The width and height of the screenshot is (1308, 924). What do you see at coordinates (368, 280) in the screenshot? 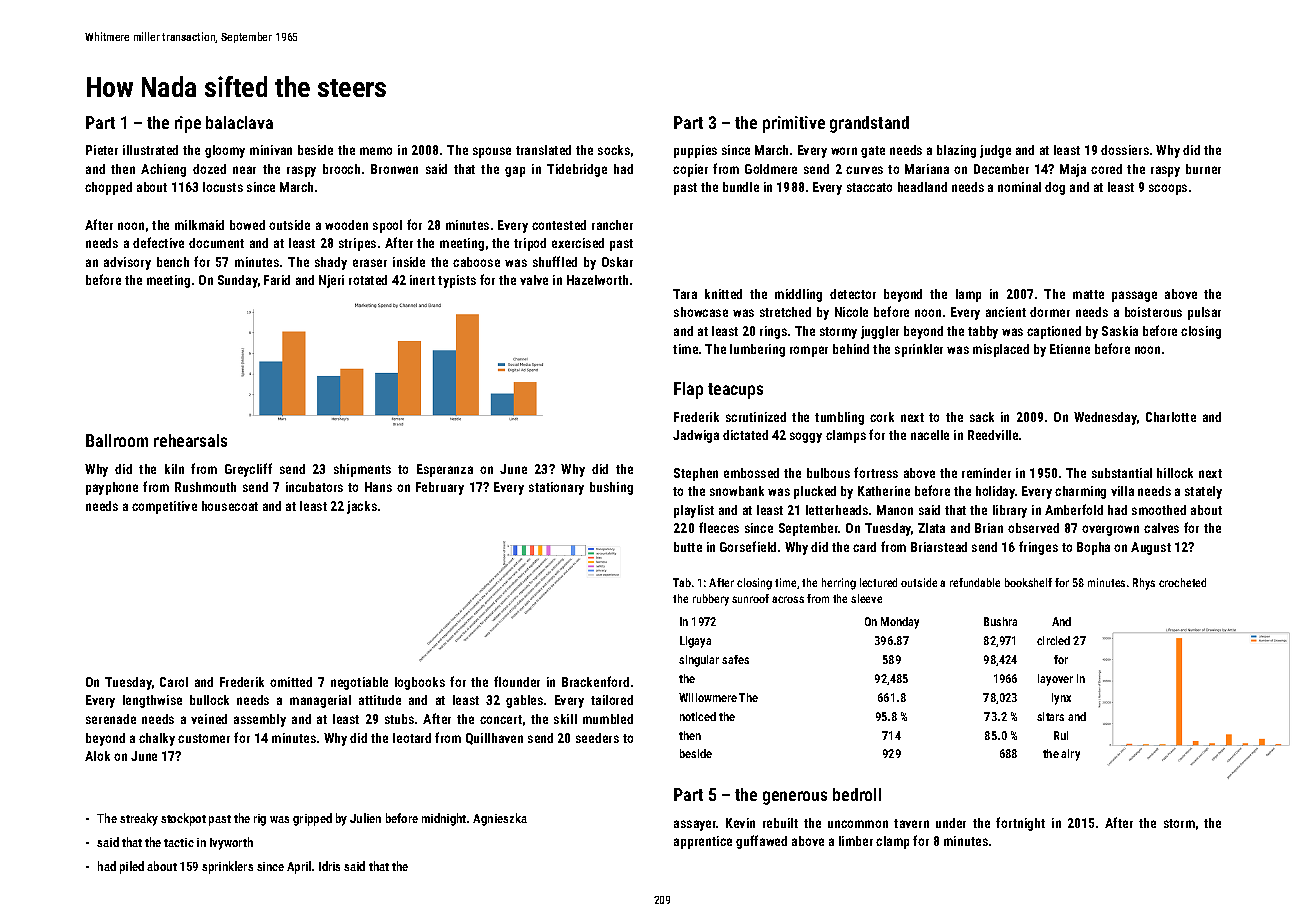
I see `rotated` at bounding box center [368, 280].
